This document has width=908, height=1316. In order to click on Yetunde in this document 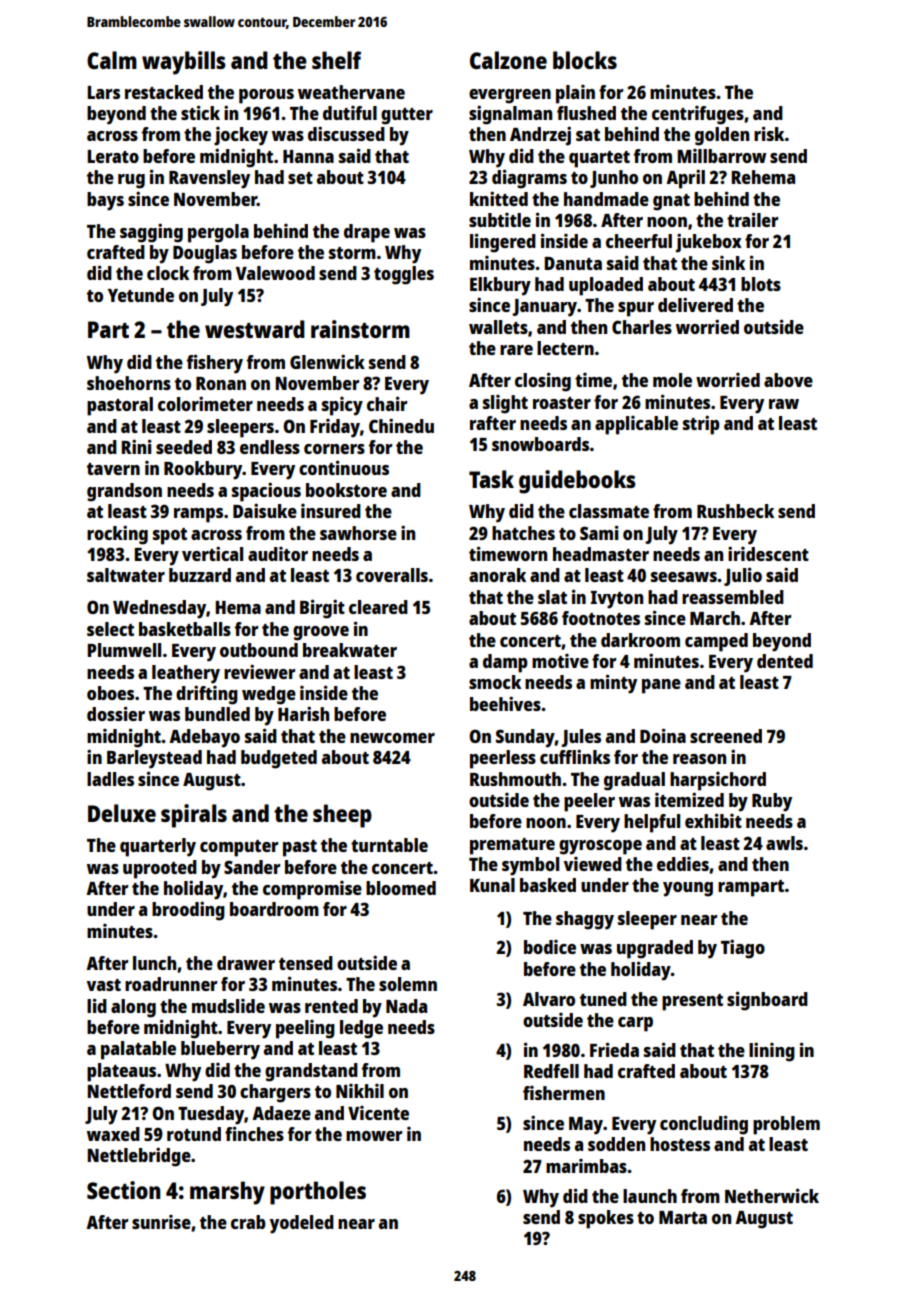, I will do `click(141, 295)`.
